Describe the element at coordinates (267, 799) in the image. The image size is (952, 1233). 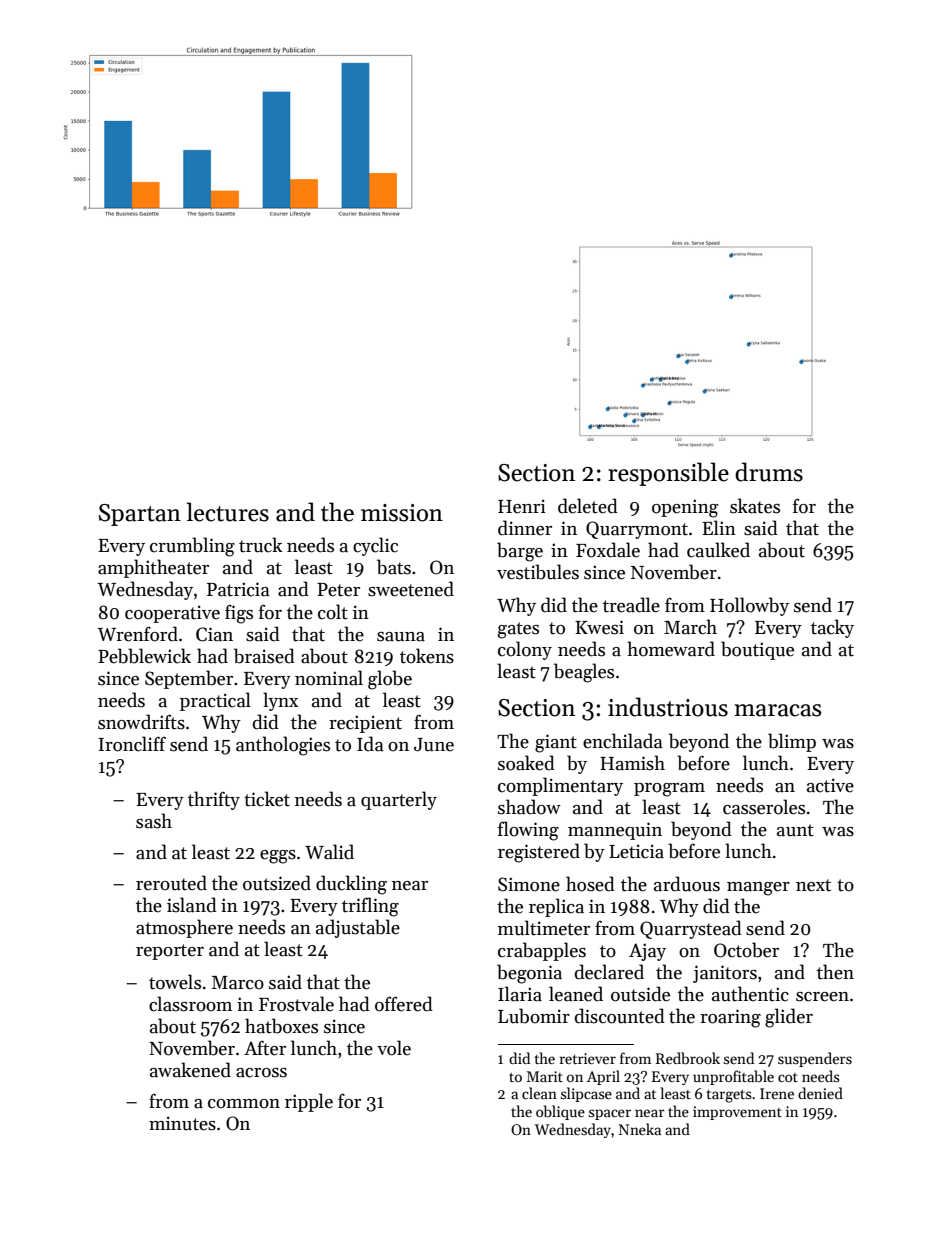
I see `ticket` at that location.
